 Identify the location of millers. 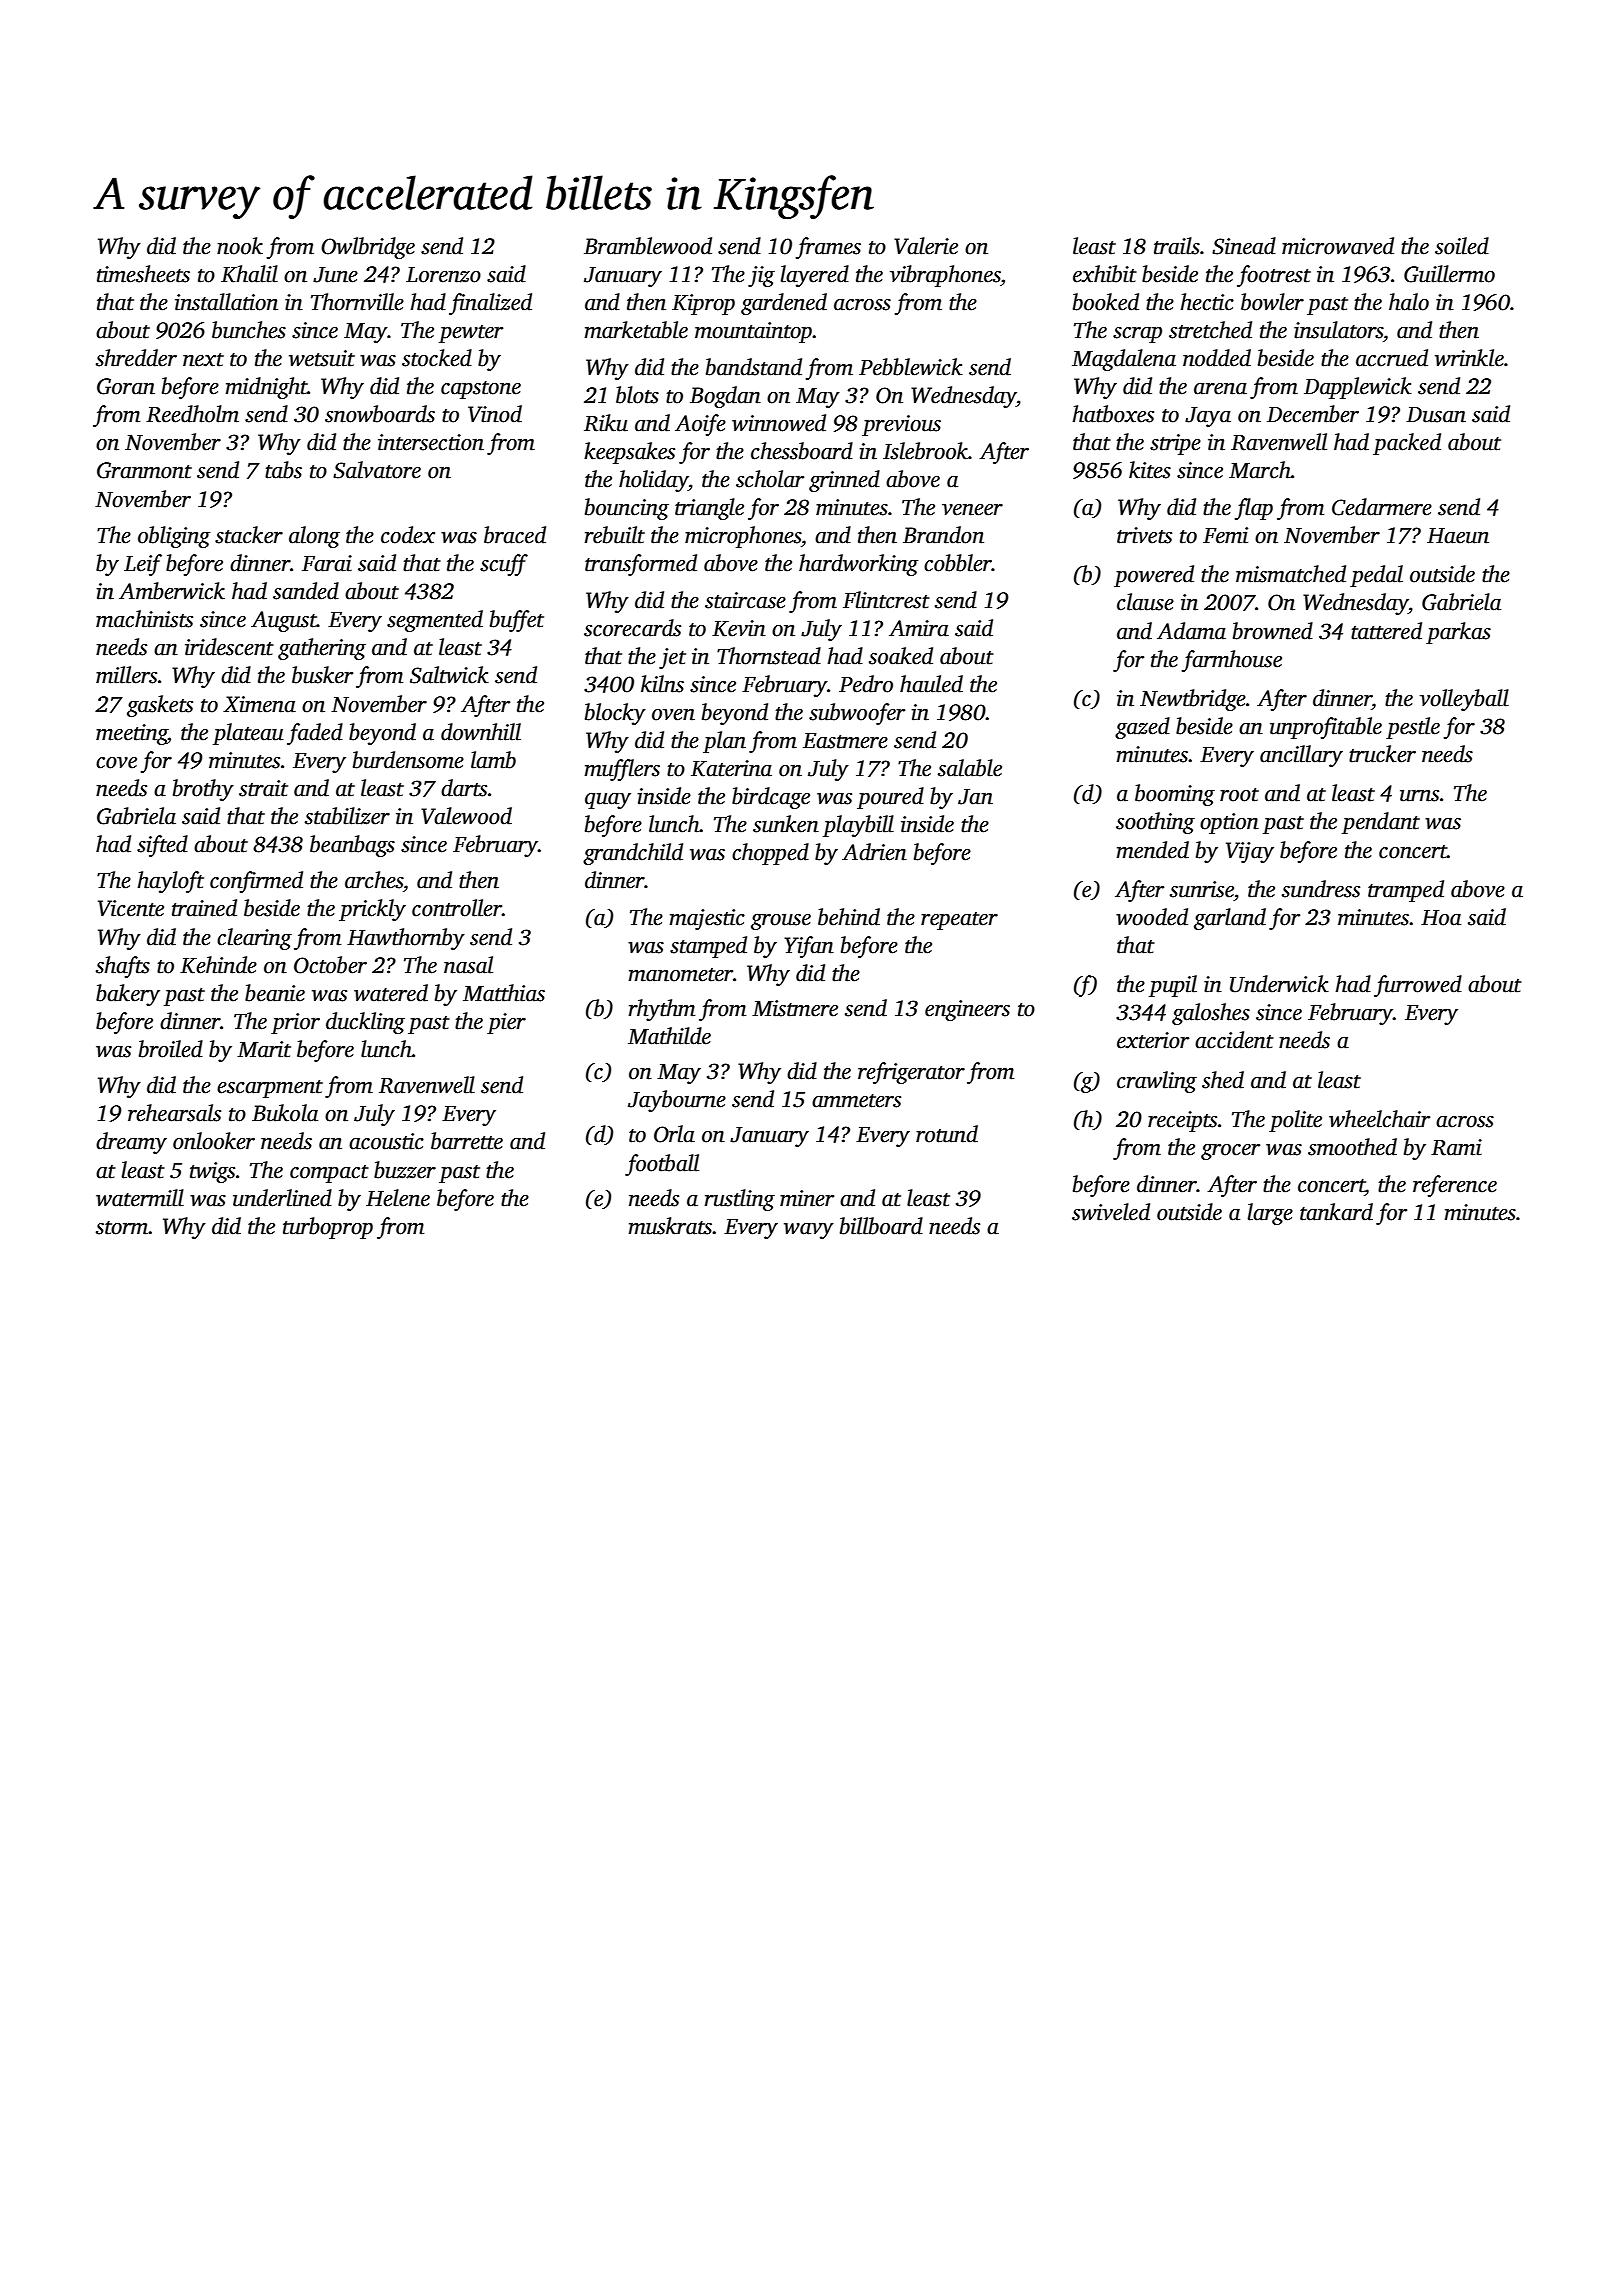
(126, 675).
